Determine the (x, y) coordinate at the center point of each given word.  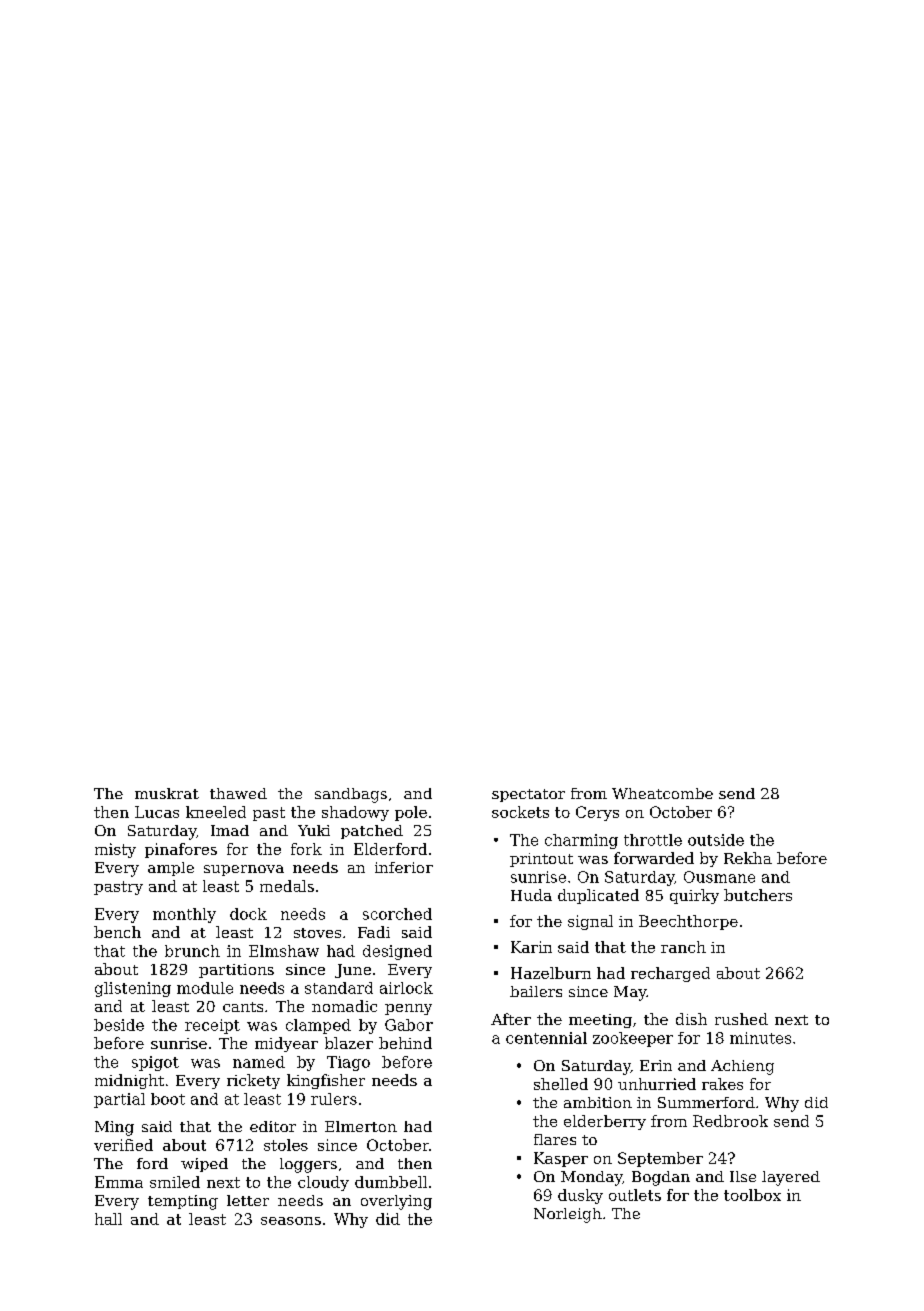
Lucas (157, 812)
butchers (758, 895)
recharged (670, 974)
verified (123, 1145)
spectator (528, 795)
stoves (317, 933)
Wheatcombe (662, 793)
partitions (236, 971)
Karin (531, 947)
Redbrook (730, 1121)
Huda (531, 895)
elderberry (605, 1122)
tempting (183, 1202)
